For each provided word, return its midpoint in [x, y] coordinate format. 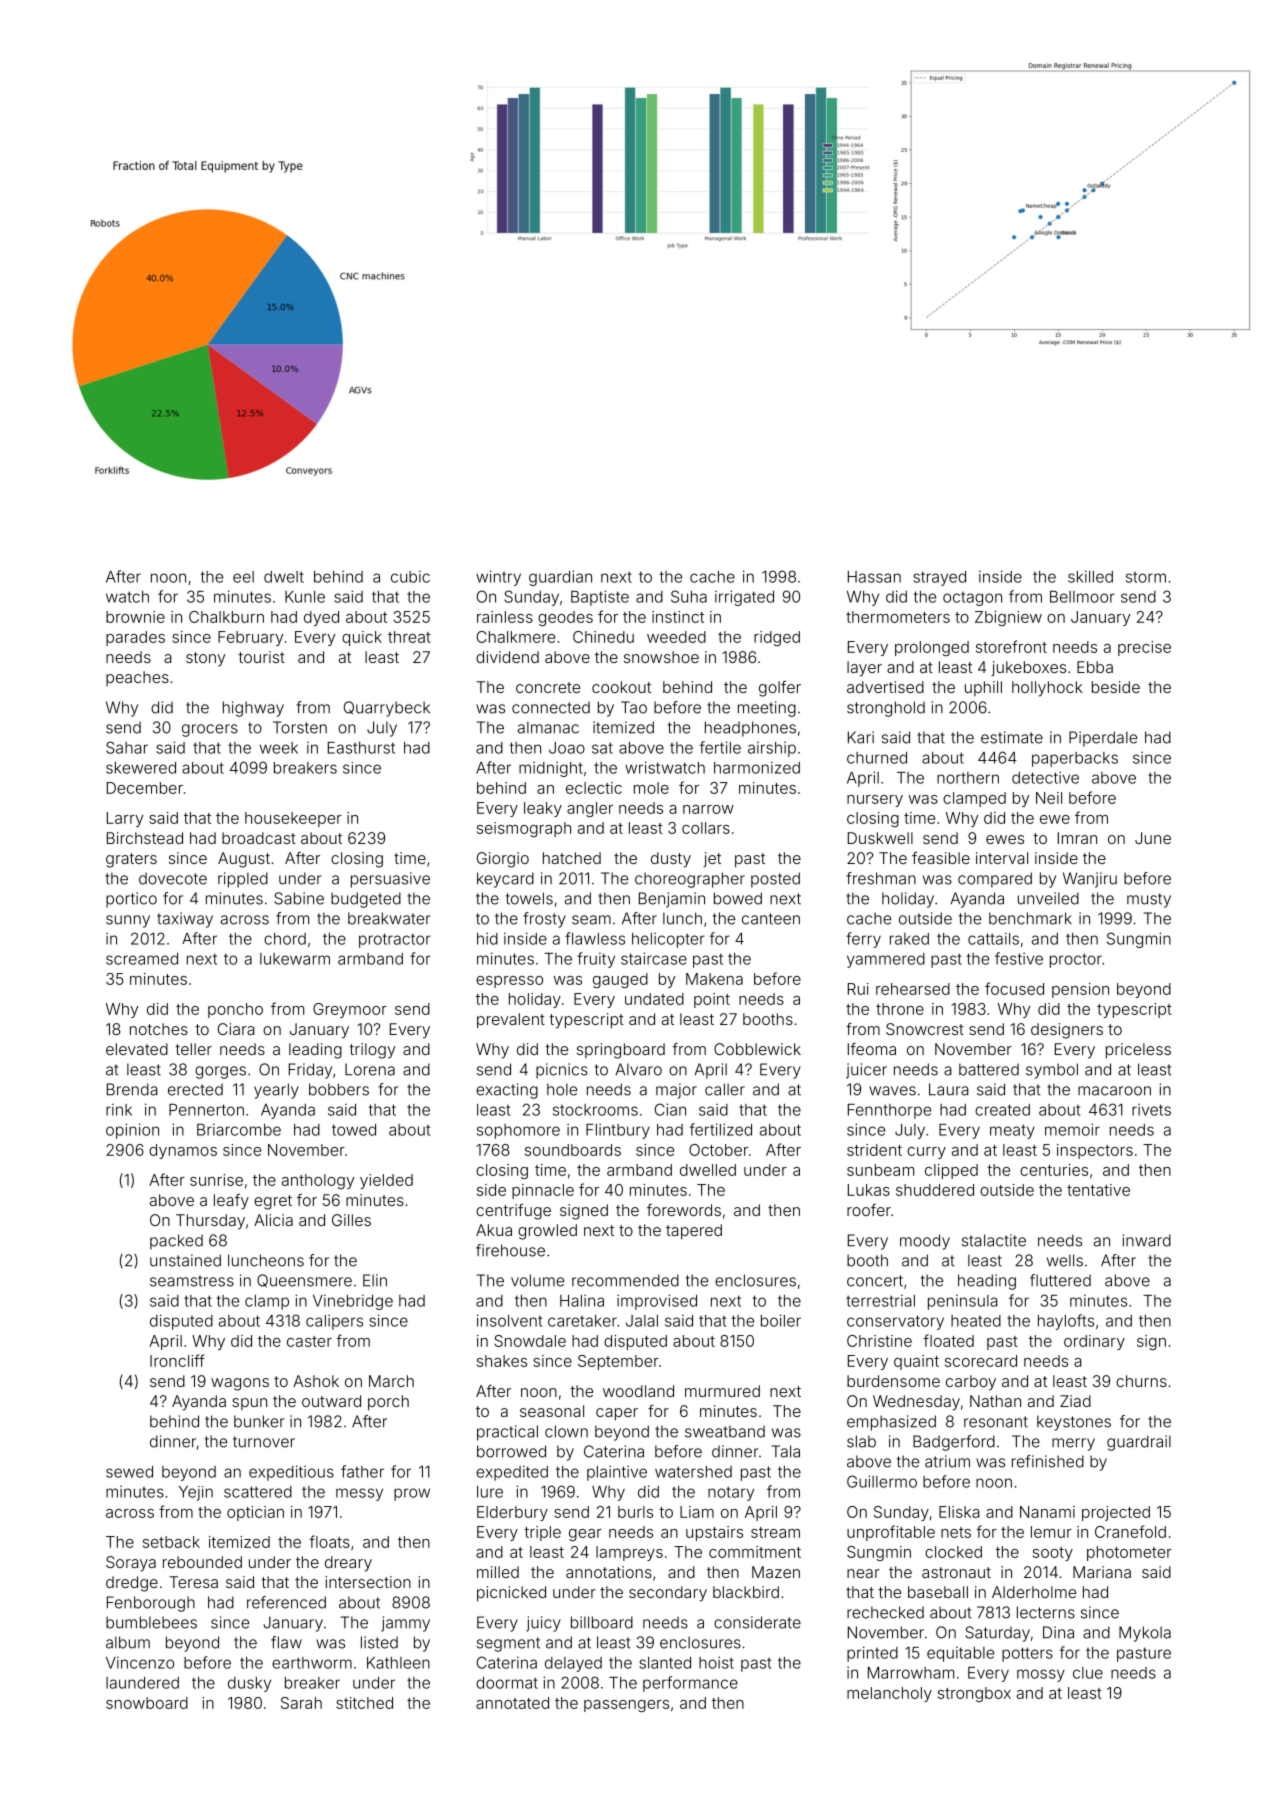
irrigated [744, 598]
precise [1144, 648]
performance [690, 1684]
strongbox [974, 1694]
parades [135, 638]
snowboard [147, 1703]
